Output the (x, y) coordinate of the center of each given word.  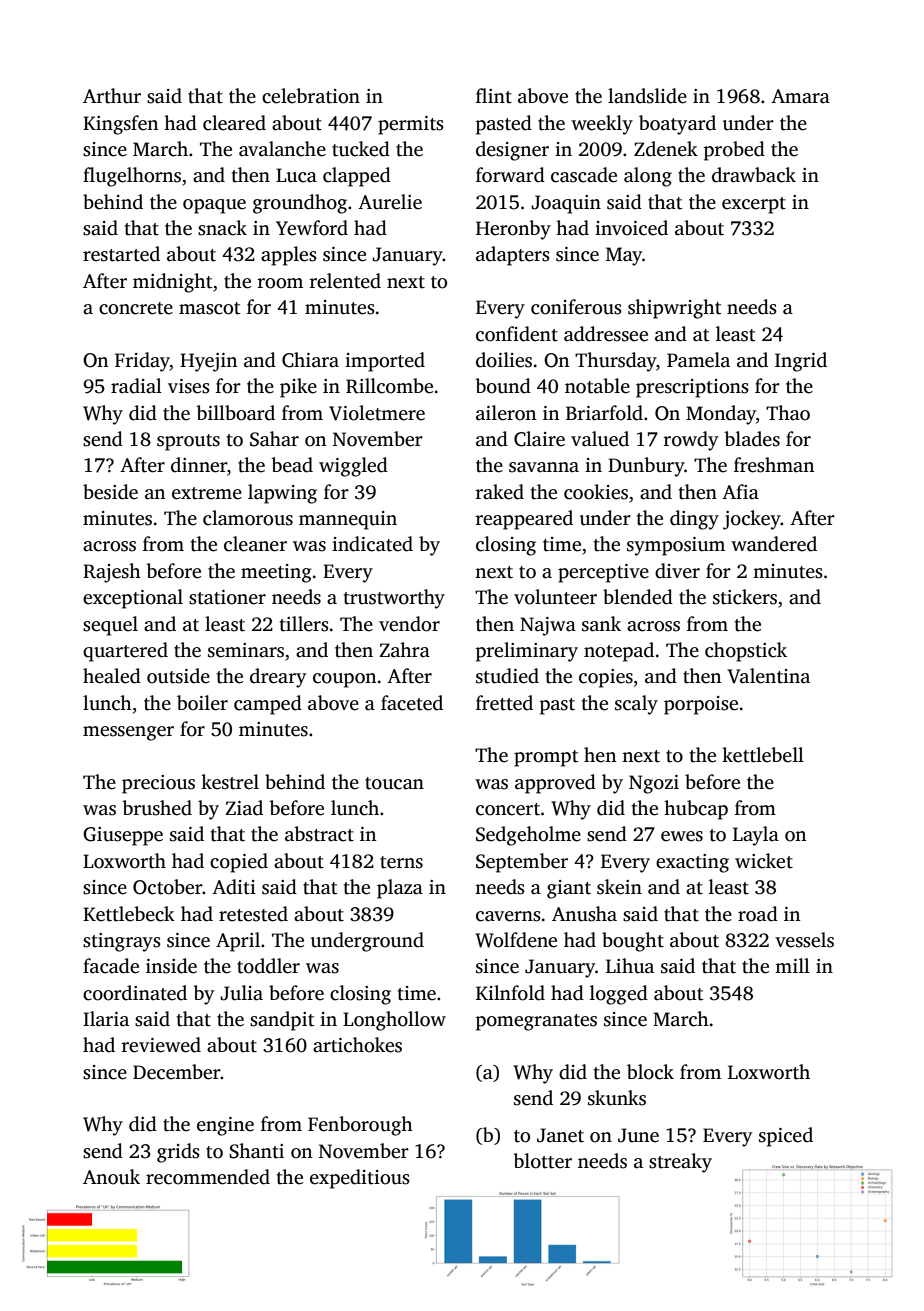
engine (225, 1126)
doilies (504, 360)
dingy (694, 520)
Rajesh (112, 573)
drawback (754, 175)
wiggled (353, 467)
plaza (400, 889)
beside (110, 492)
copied (239, 863)
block (650, 1072)
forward (510, 175)
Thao (788, 413)
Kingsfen (120, 125)
